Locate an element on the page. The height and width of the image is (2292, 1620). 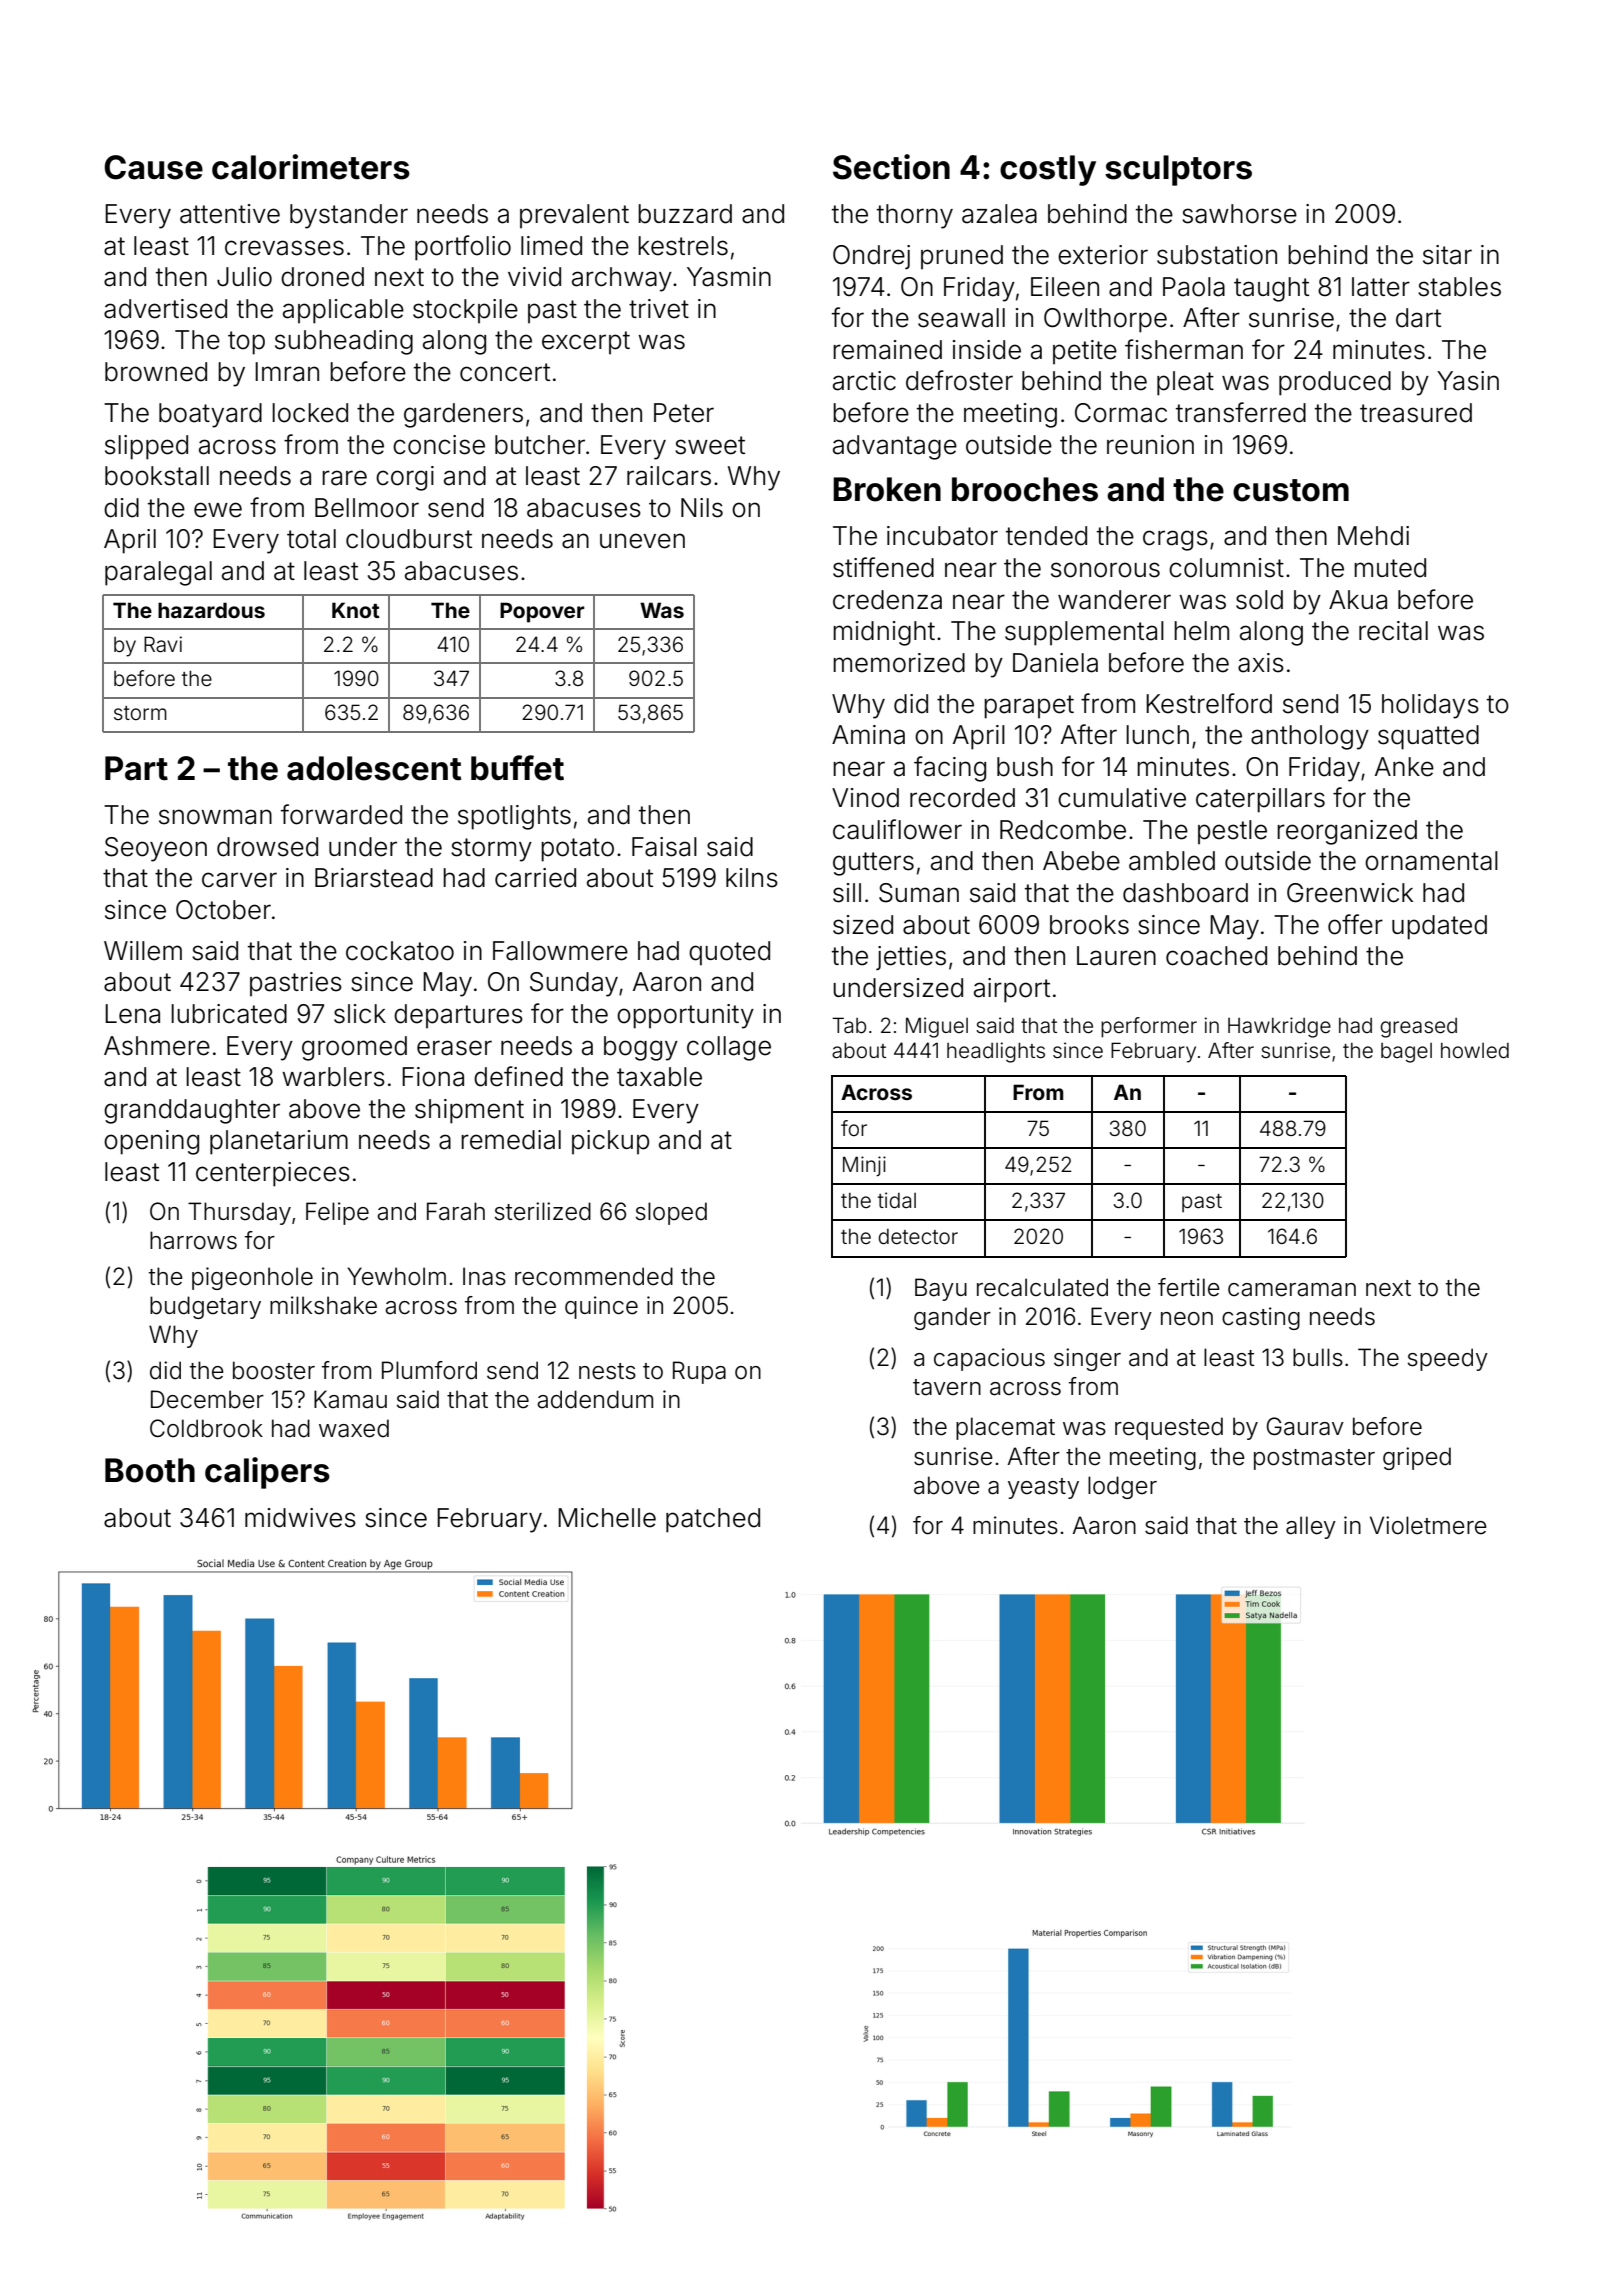
advantage is located at coordinates (895, 447).
